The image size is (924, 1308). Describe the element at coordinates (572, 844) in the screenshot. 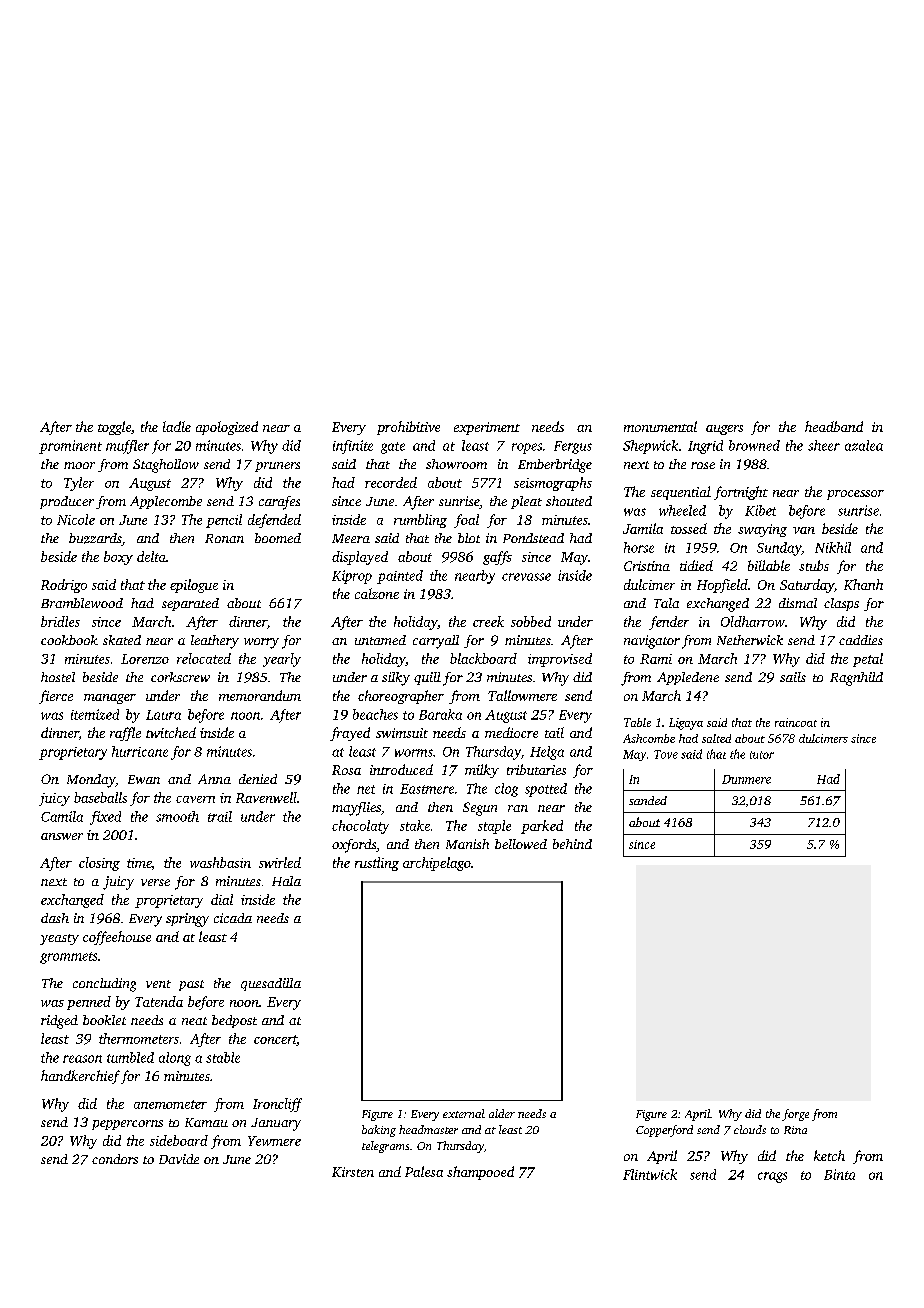

I see `behind` at that location.
